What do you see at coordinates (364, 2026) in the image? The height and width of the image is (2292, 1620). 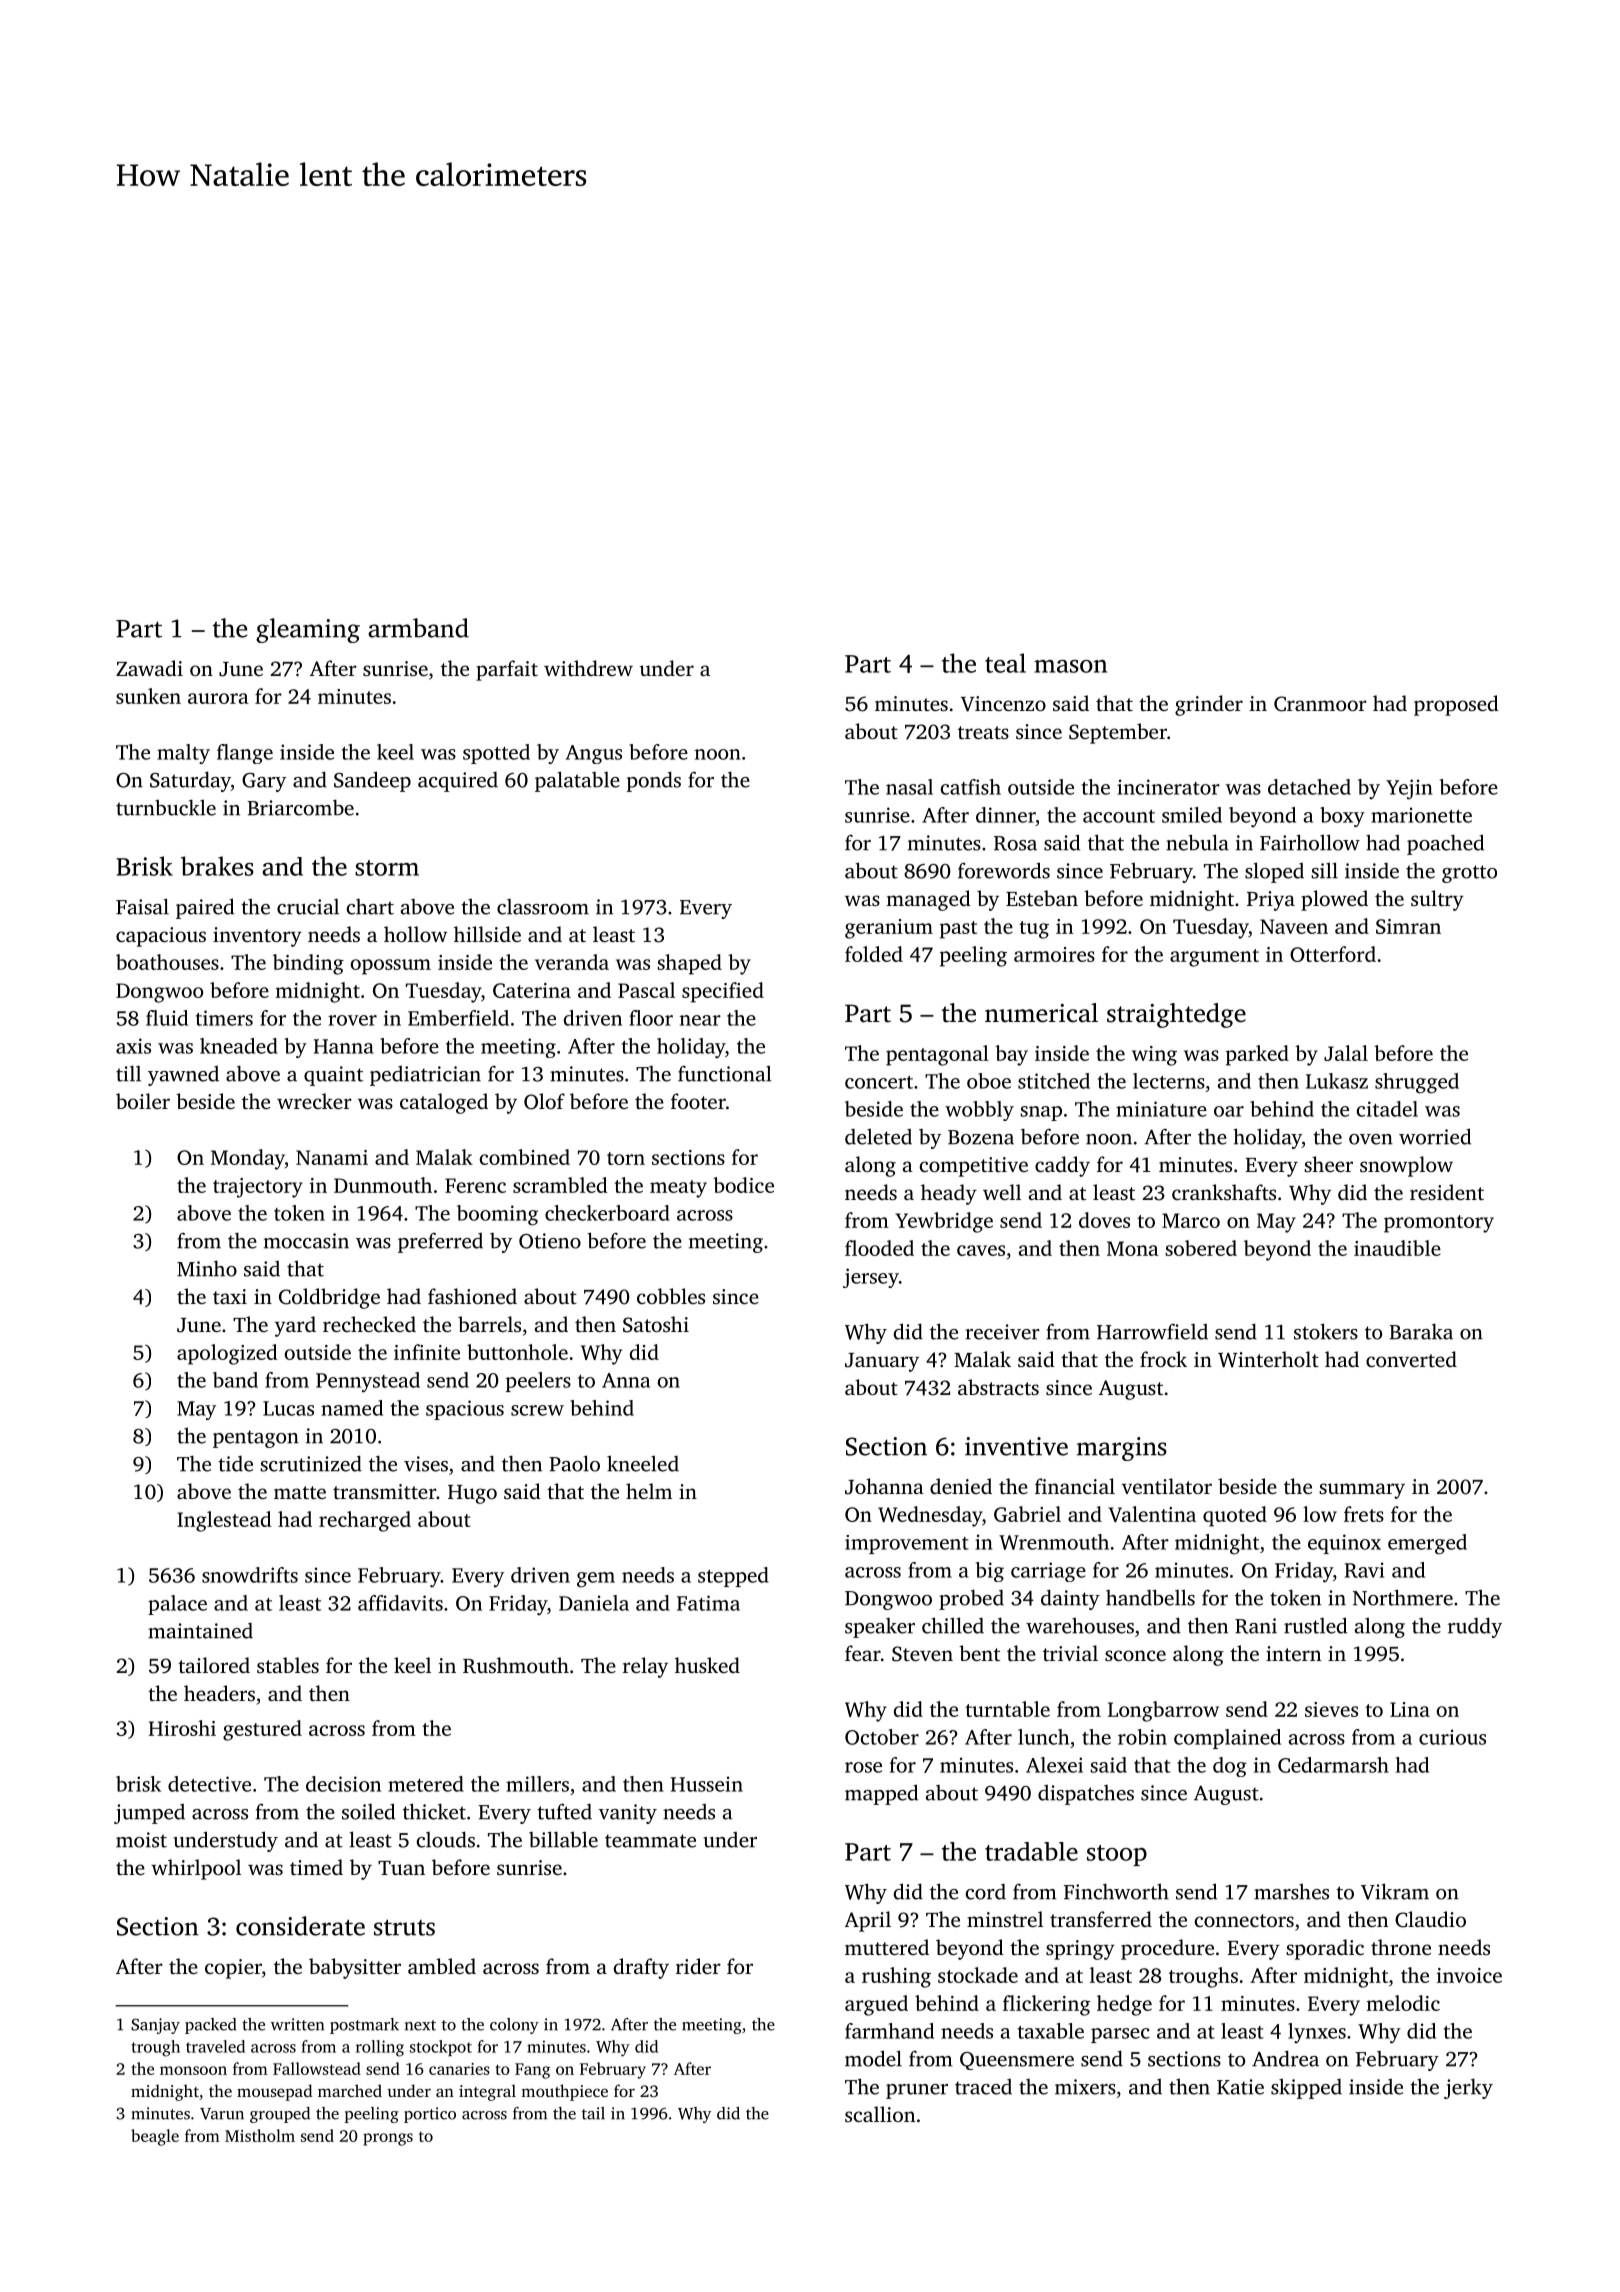 I see `postmark` at bounding box center [364, 2026].
